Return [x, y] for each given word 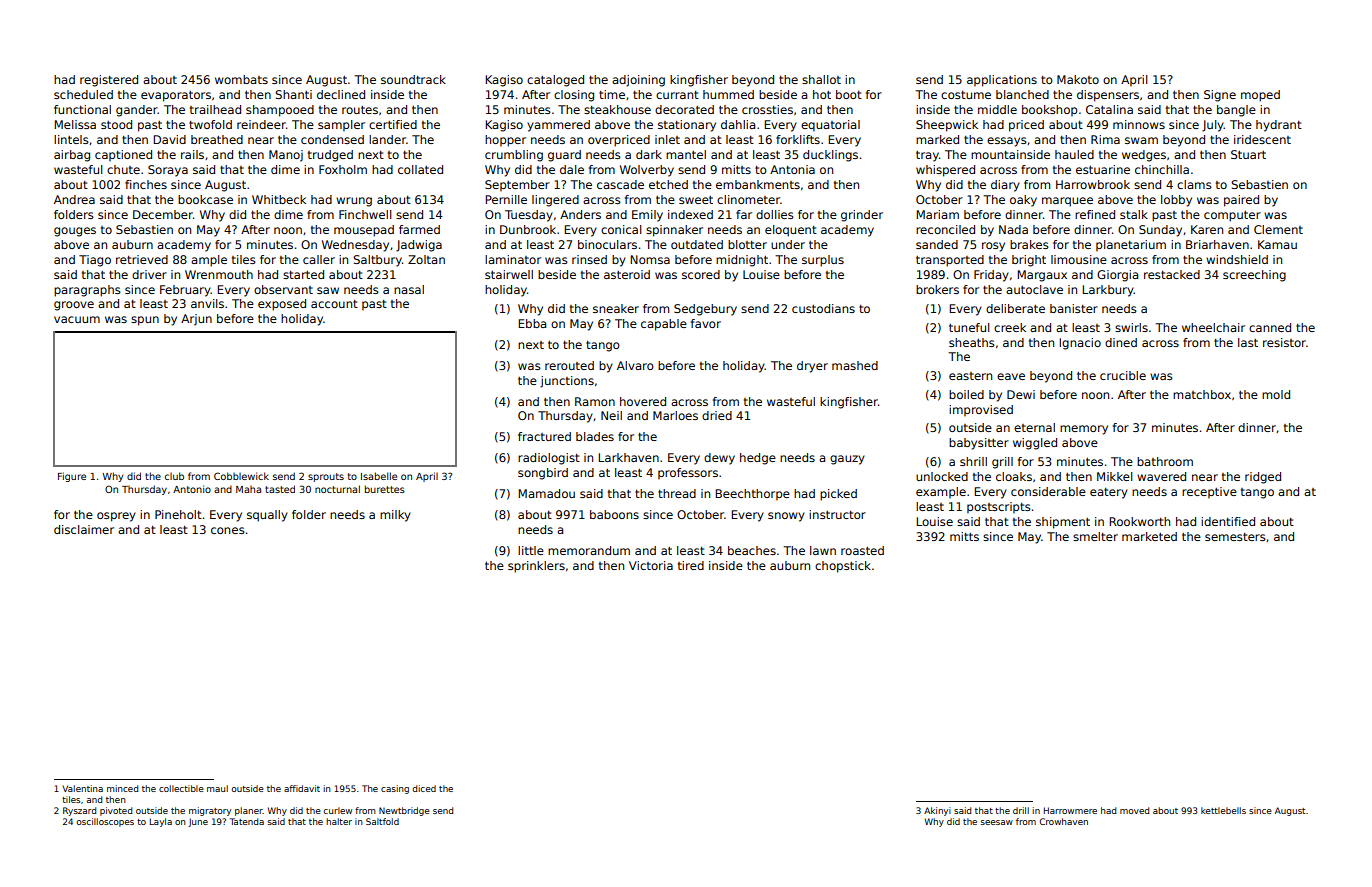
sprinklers [536, 567]
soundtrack [413, 79]
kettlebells [1223, 810]
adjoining [638, 81]
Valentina [82, 788]
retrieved [142, 259]
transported [950, 261]
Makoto [1078, 79]
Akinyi [937, 811]
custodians [823, 308]
